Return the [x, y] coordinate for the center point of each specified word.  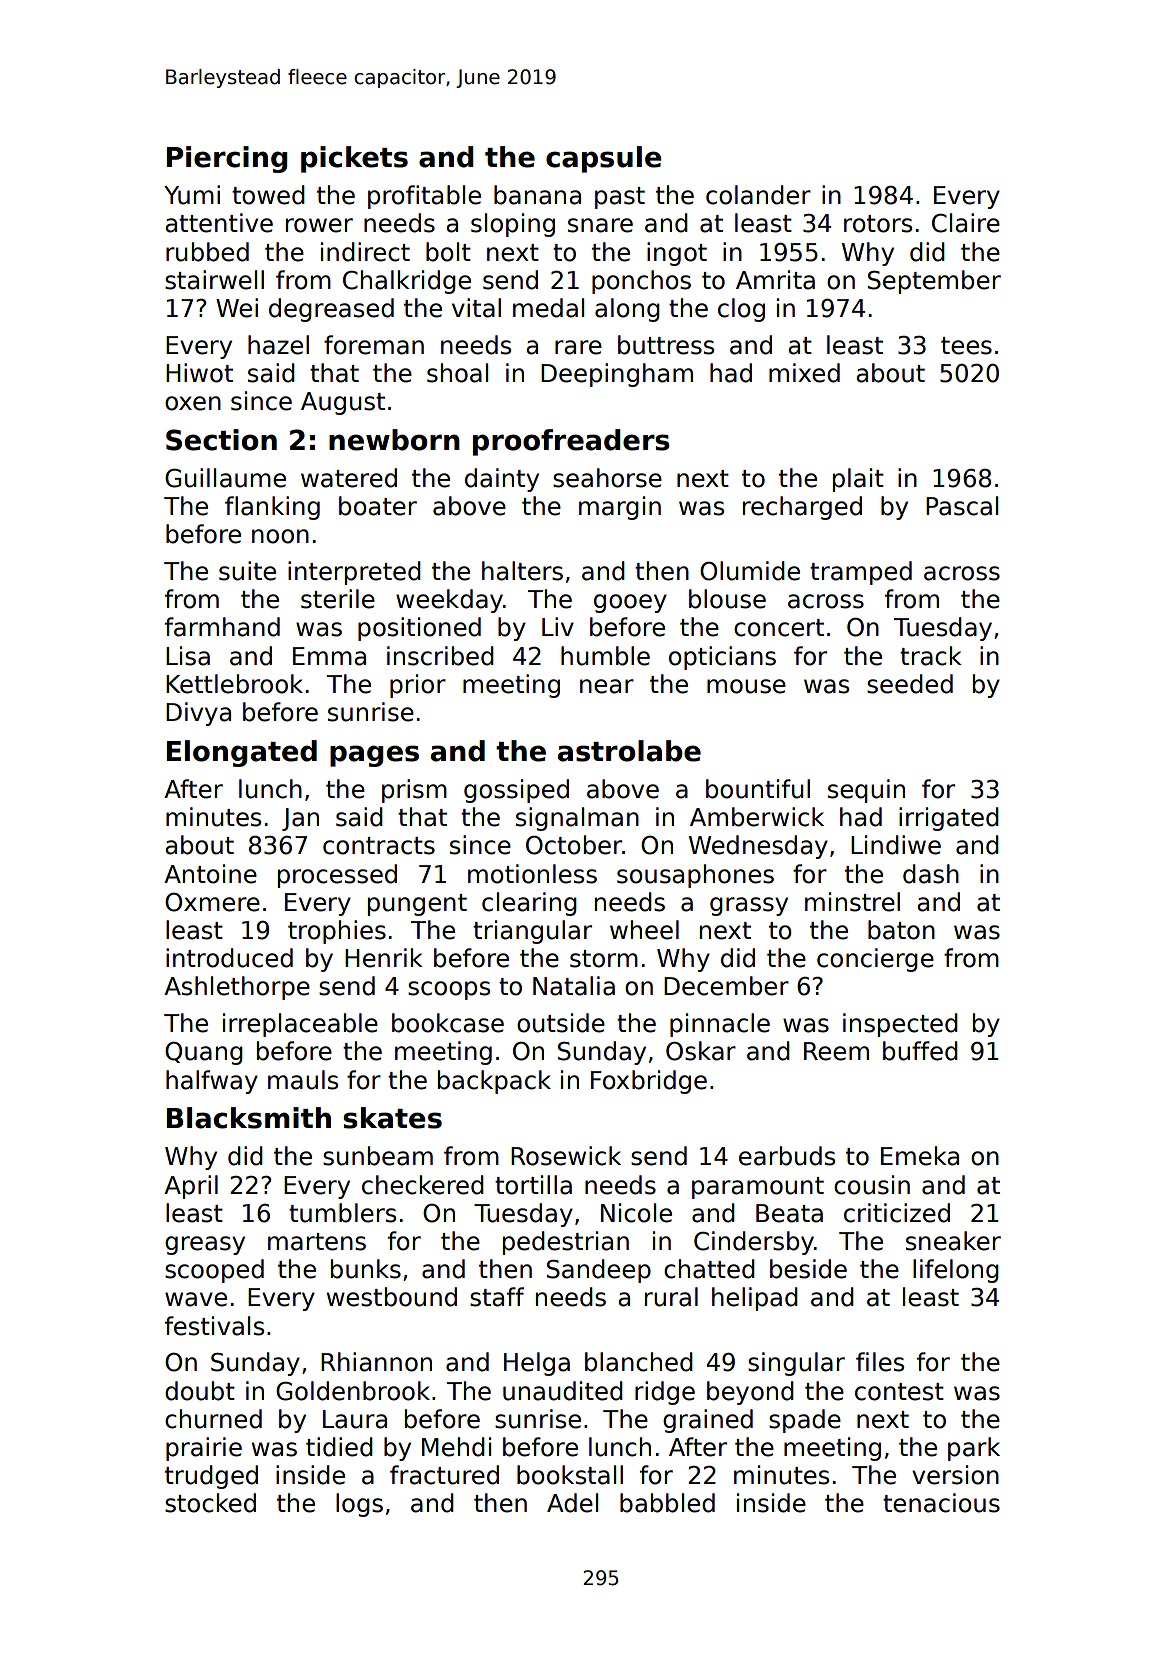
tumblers [342, 1213]
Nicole [636, 1213]
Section [221, 440]
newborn [394, 440]
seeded [910, 684]
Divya [198, 714]
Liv [558, 626]
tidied [339, 1447]
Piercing [227, 159]
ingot [677, 254]
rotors [878, 224]
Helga [537, 1364]
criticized [897, 1213]
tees [966, 346]
